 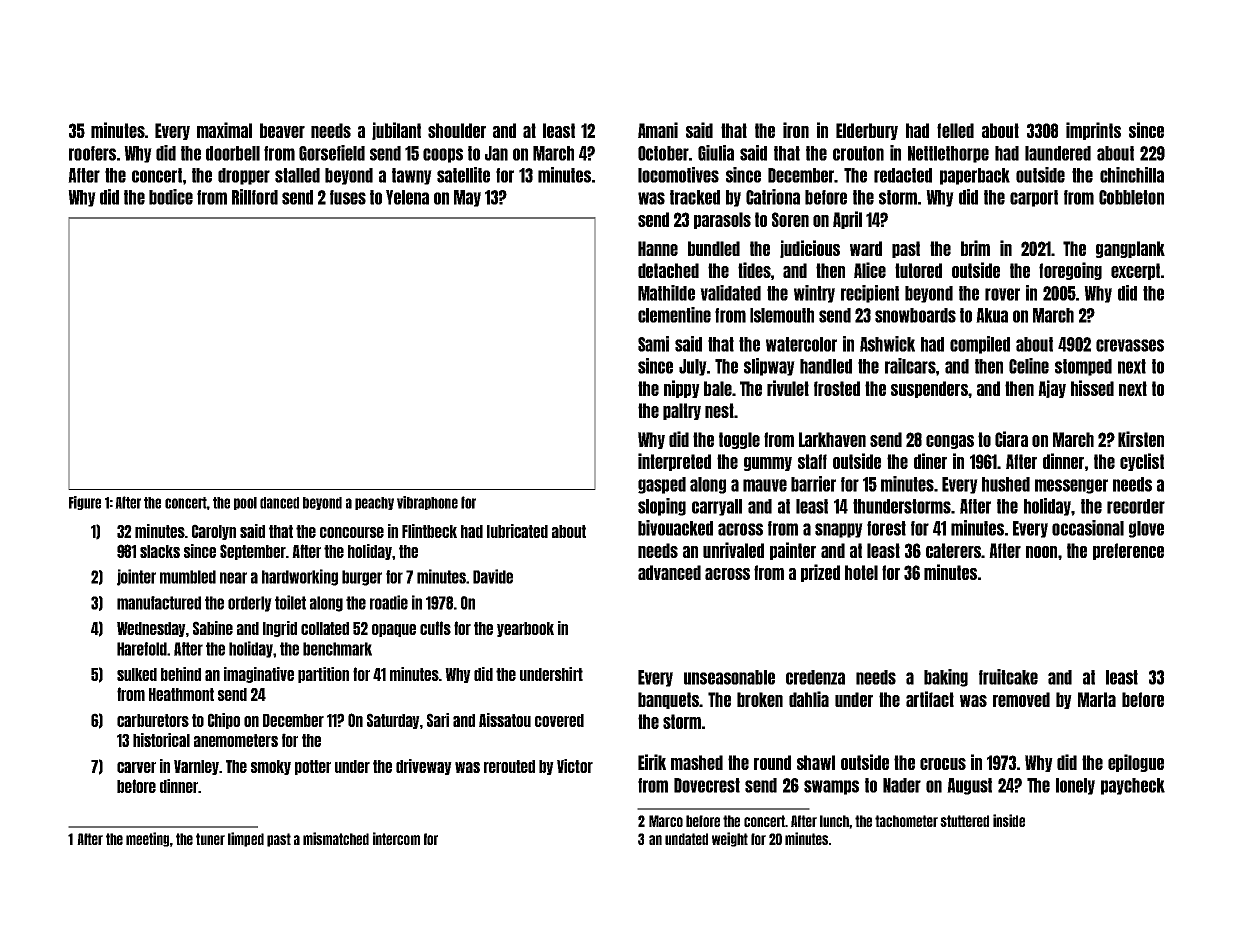 What do you see at coordinates (253, 552) in the page?
I see `September` at bounding box center [253, 552].
